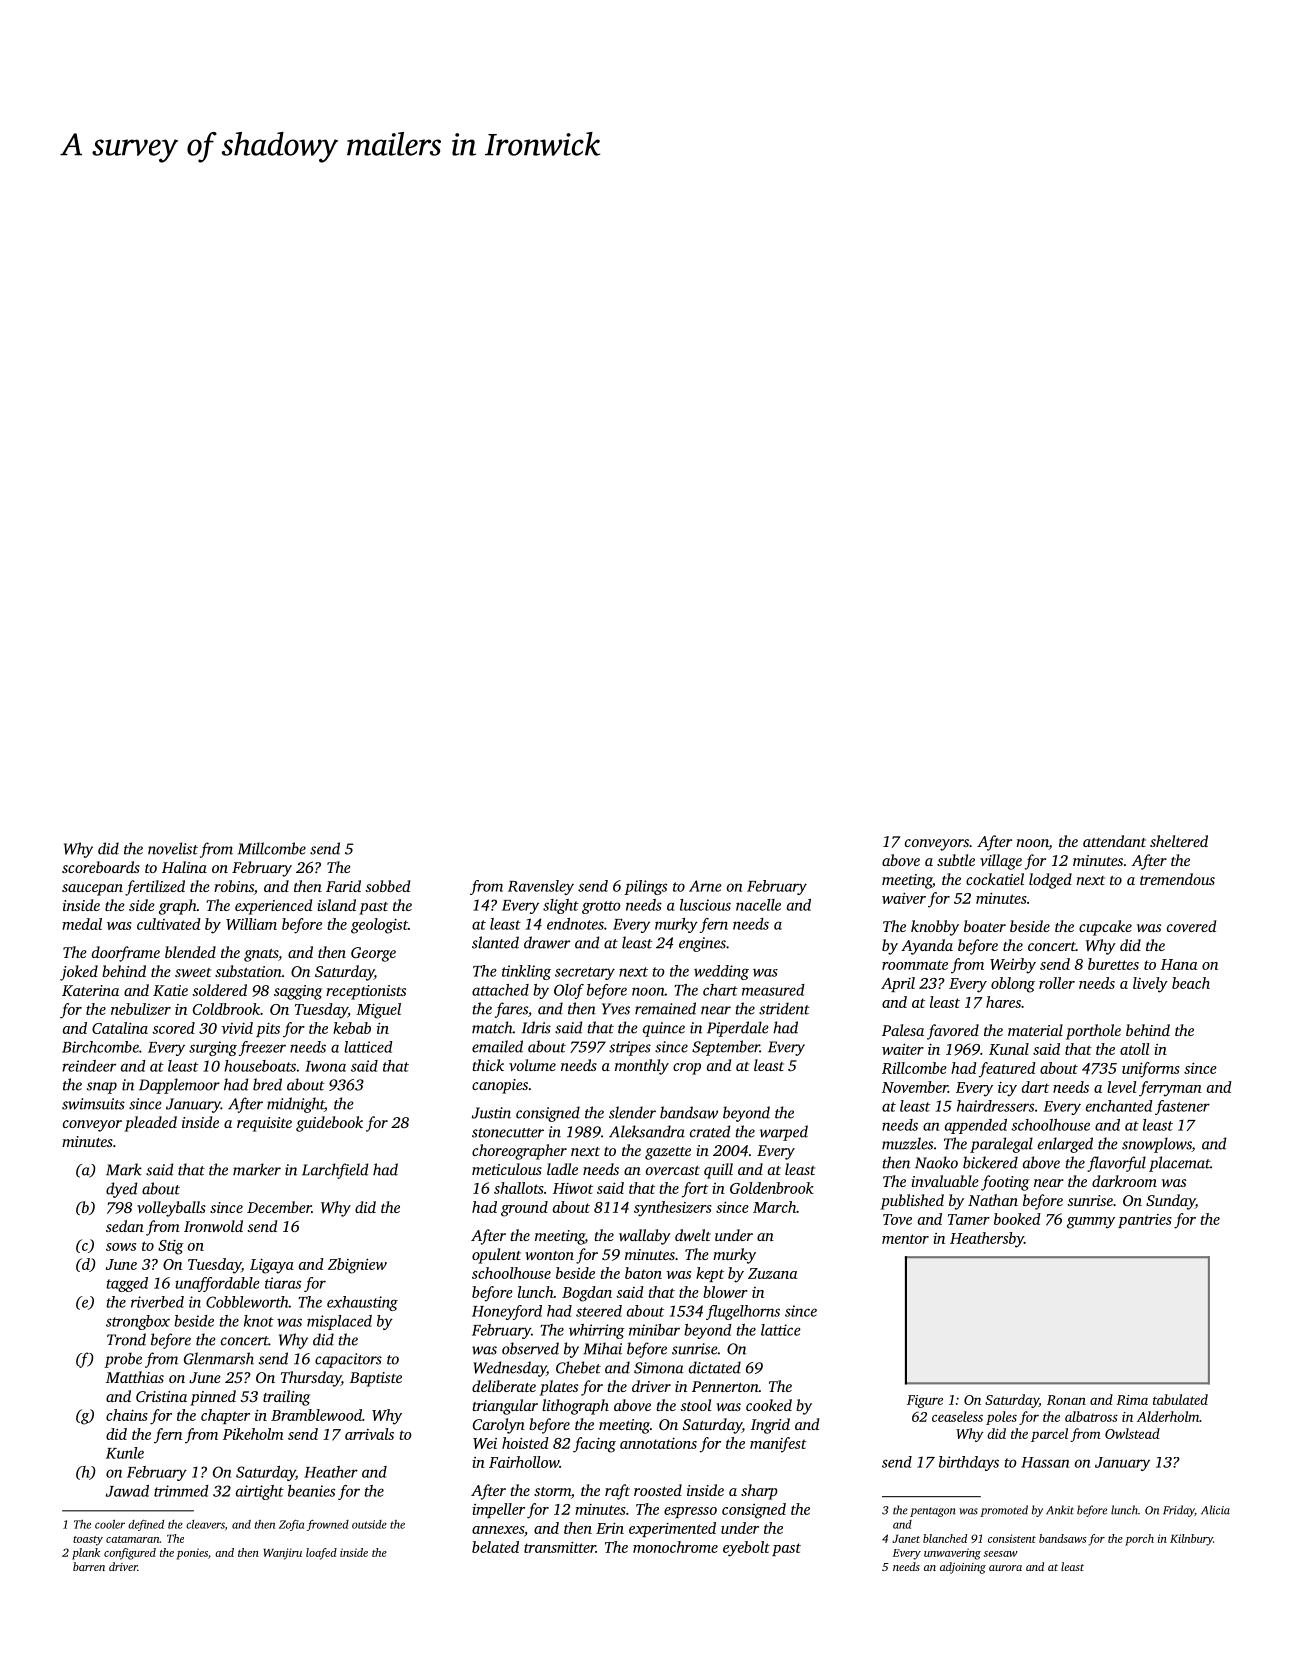 This screenshot has height=1676, width=1295. What do you see at coordinates (772, 1188) in the screenshot?
I see `Goldenbrook` at bounding box center [772, 1188].
